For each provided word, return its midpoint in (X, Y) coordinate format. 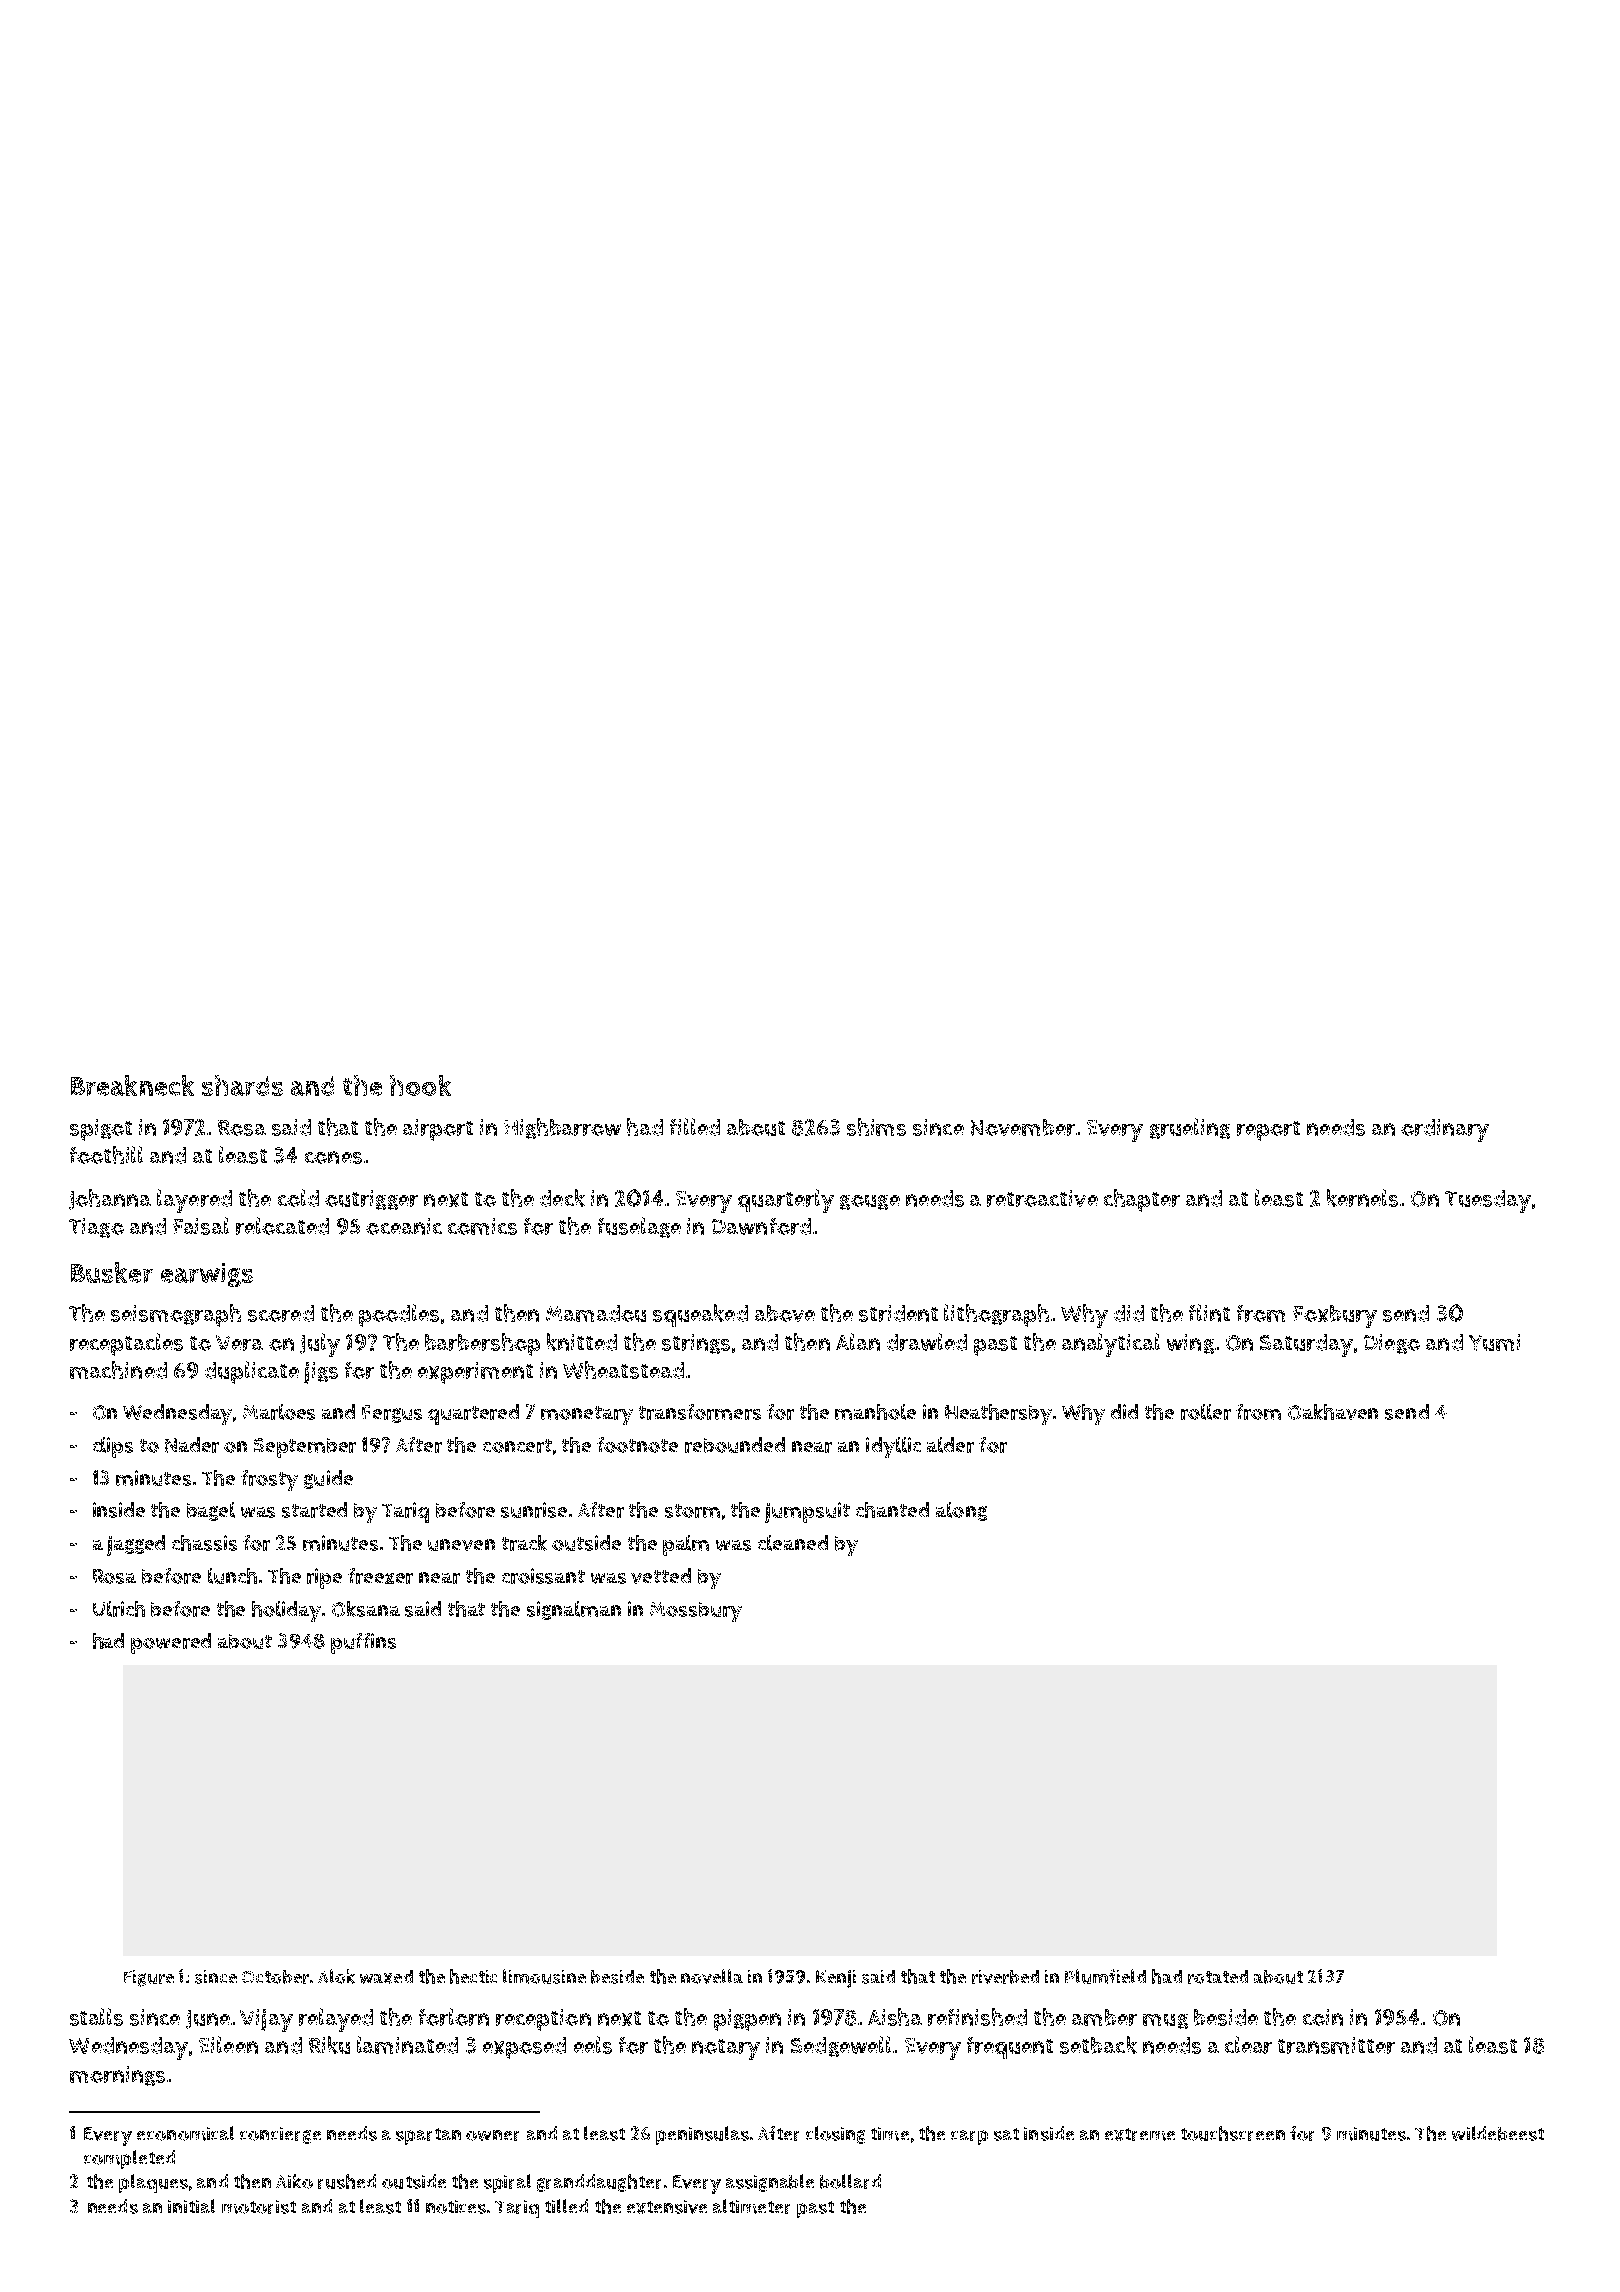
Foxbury (1335, 1316)
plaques (153, 2183)
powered (171, 1643)
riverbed (1005, 1977)
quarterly (786, 1201)
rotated (1218, 1977)
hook (420, 1085)
